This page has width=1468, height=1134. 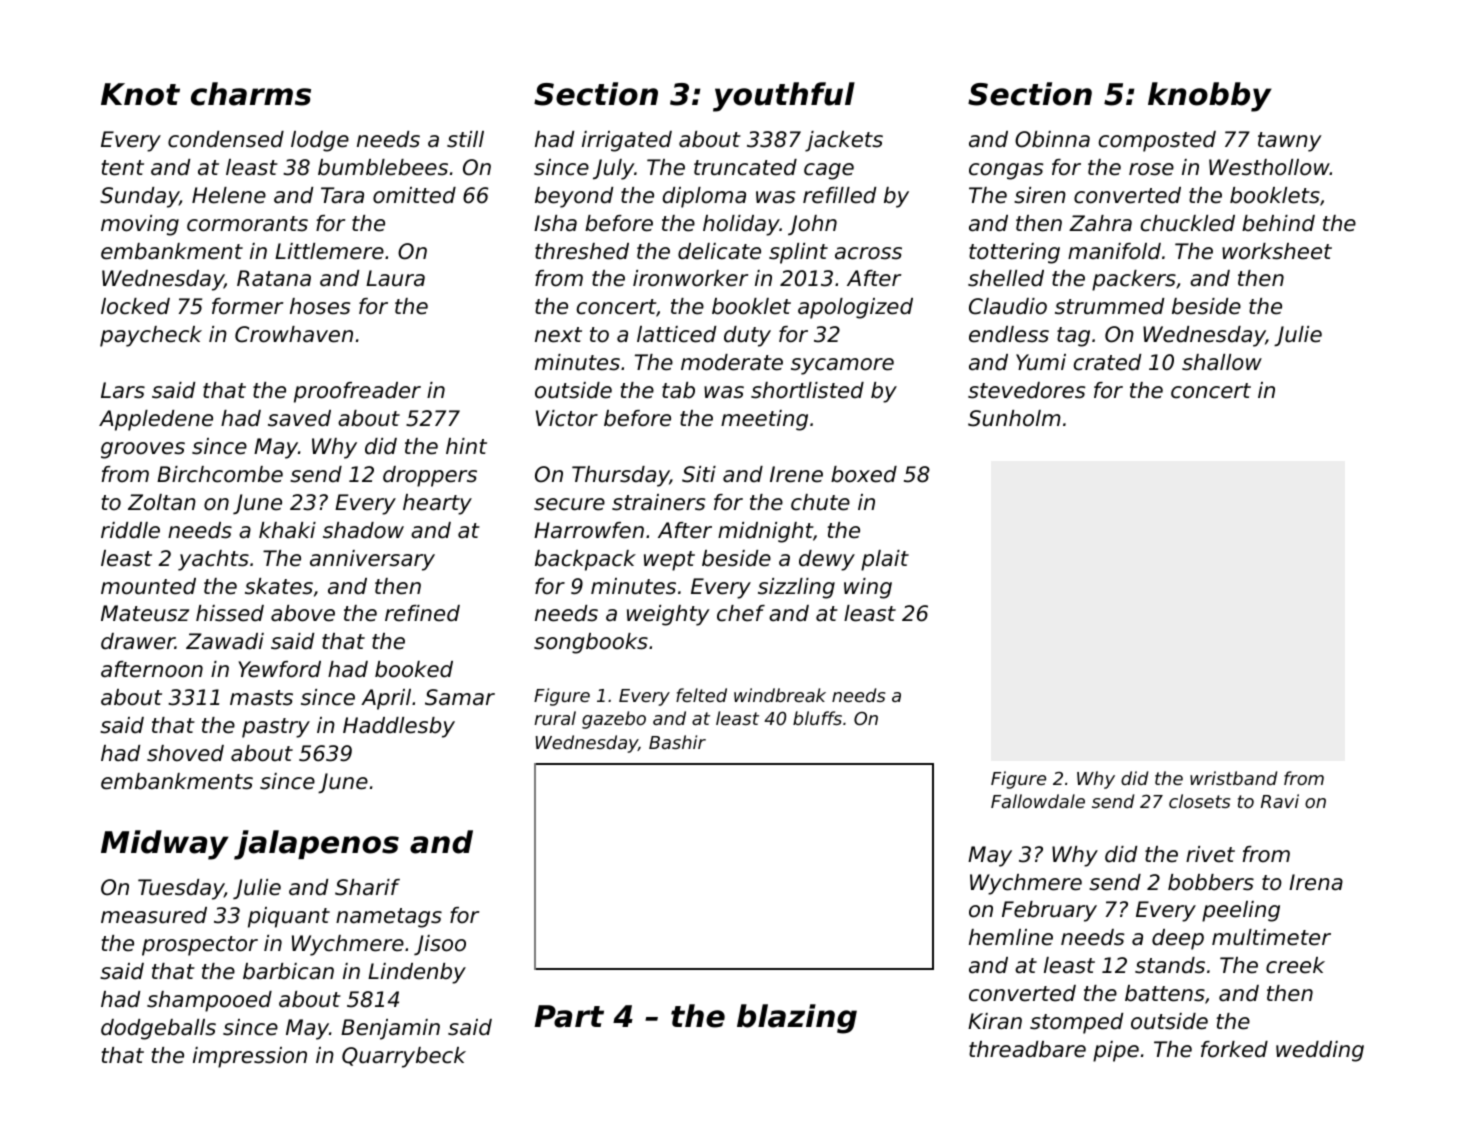 What do you see at coordinates (1210, 97) in the page?
I see `knobby` at bounding box center [1210, 97].
